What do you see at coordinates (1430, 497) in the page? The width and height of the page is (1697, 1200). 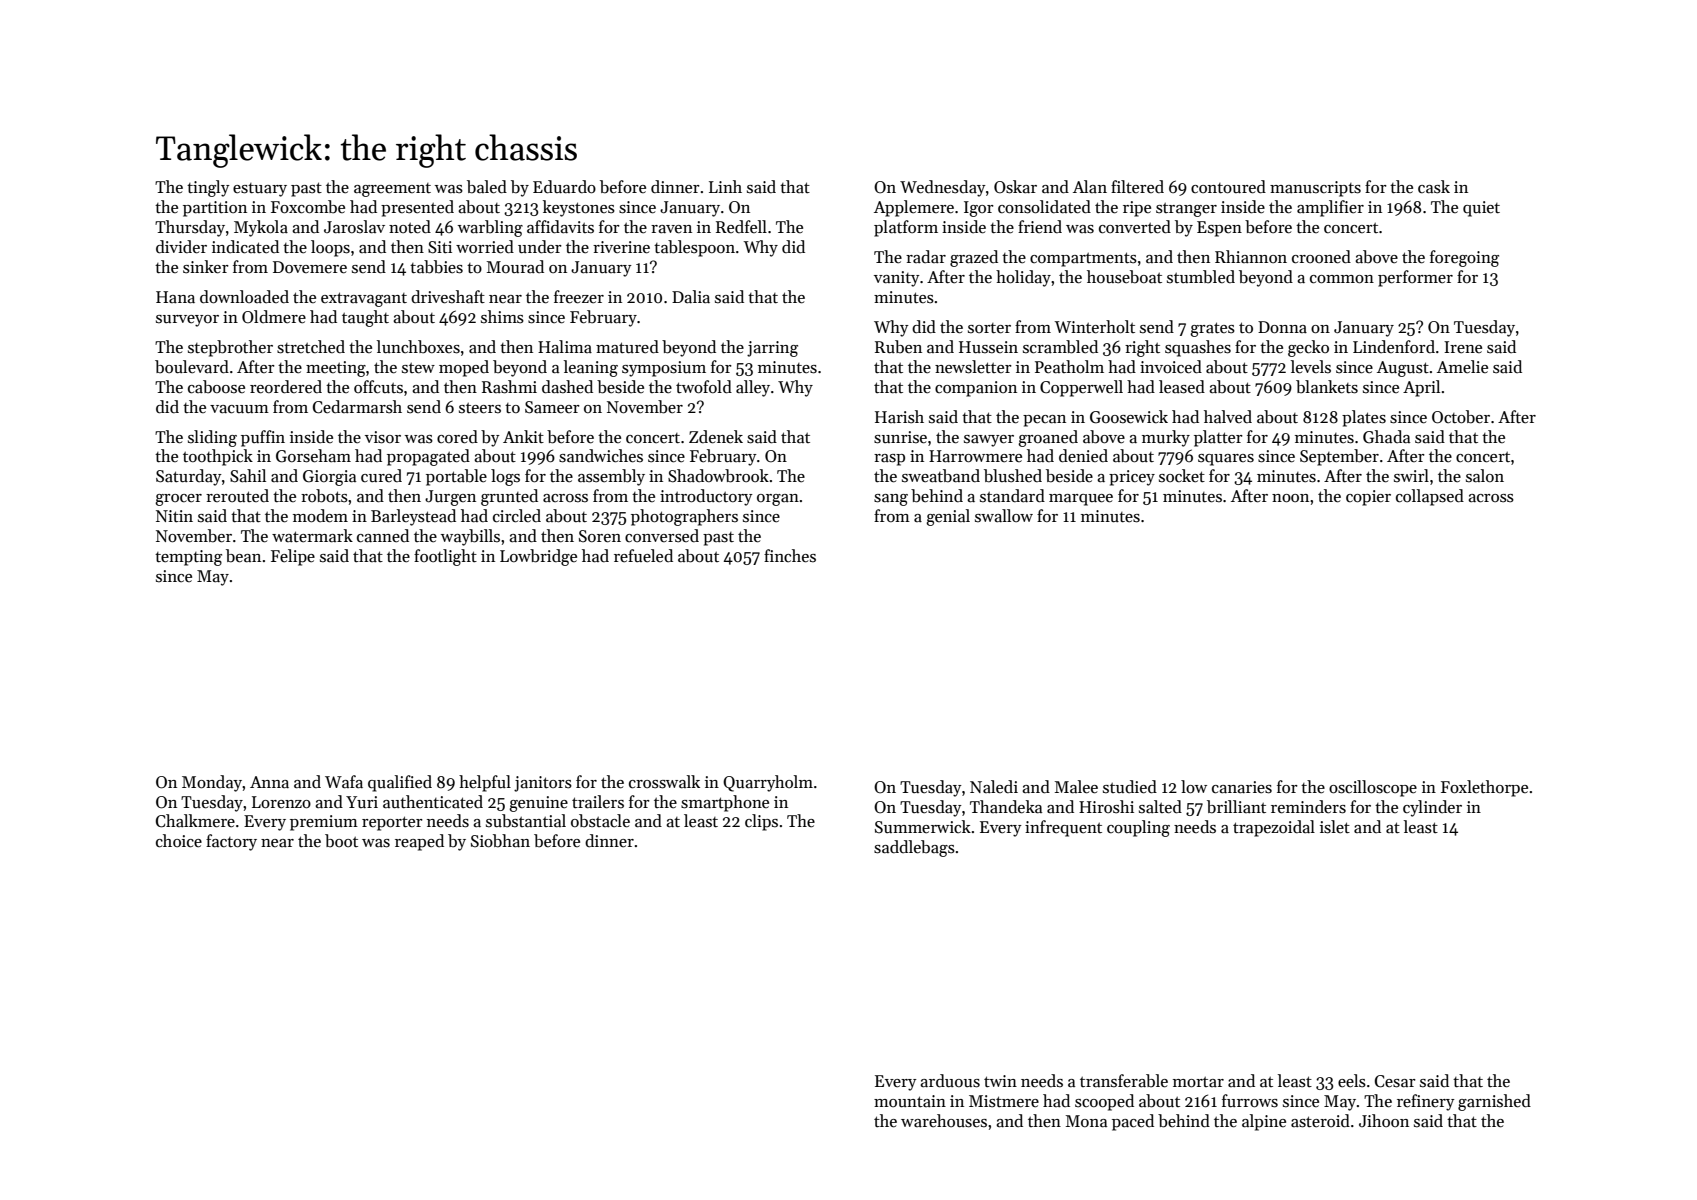 I see `collapsed` at bounding box center [1430, 497].
